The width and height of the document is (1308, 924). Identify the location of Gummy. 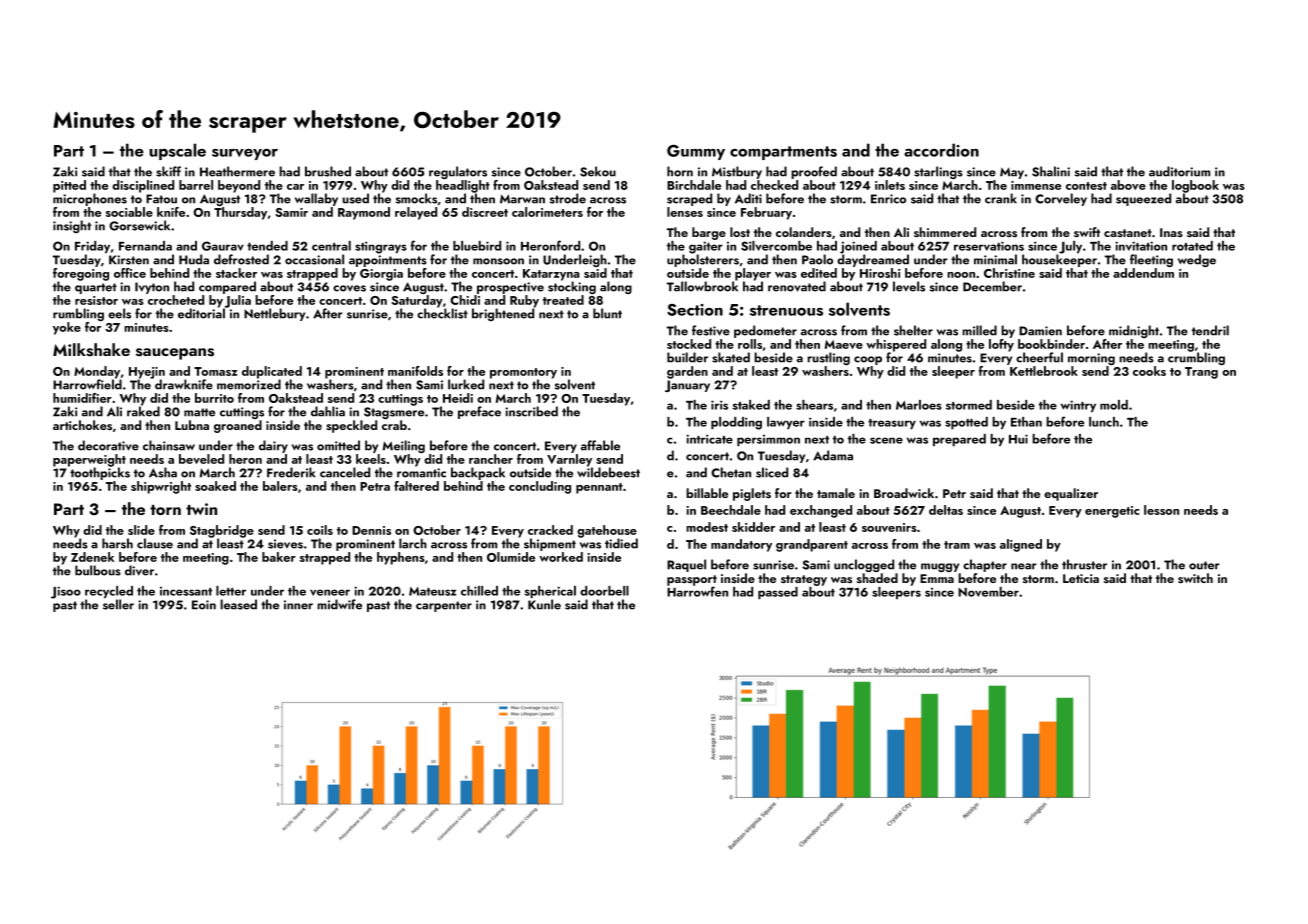
(696, 152).
